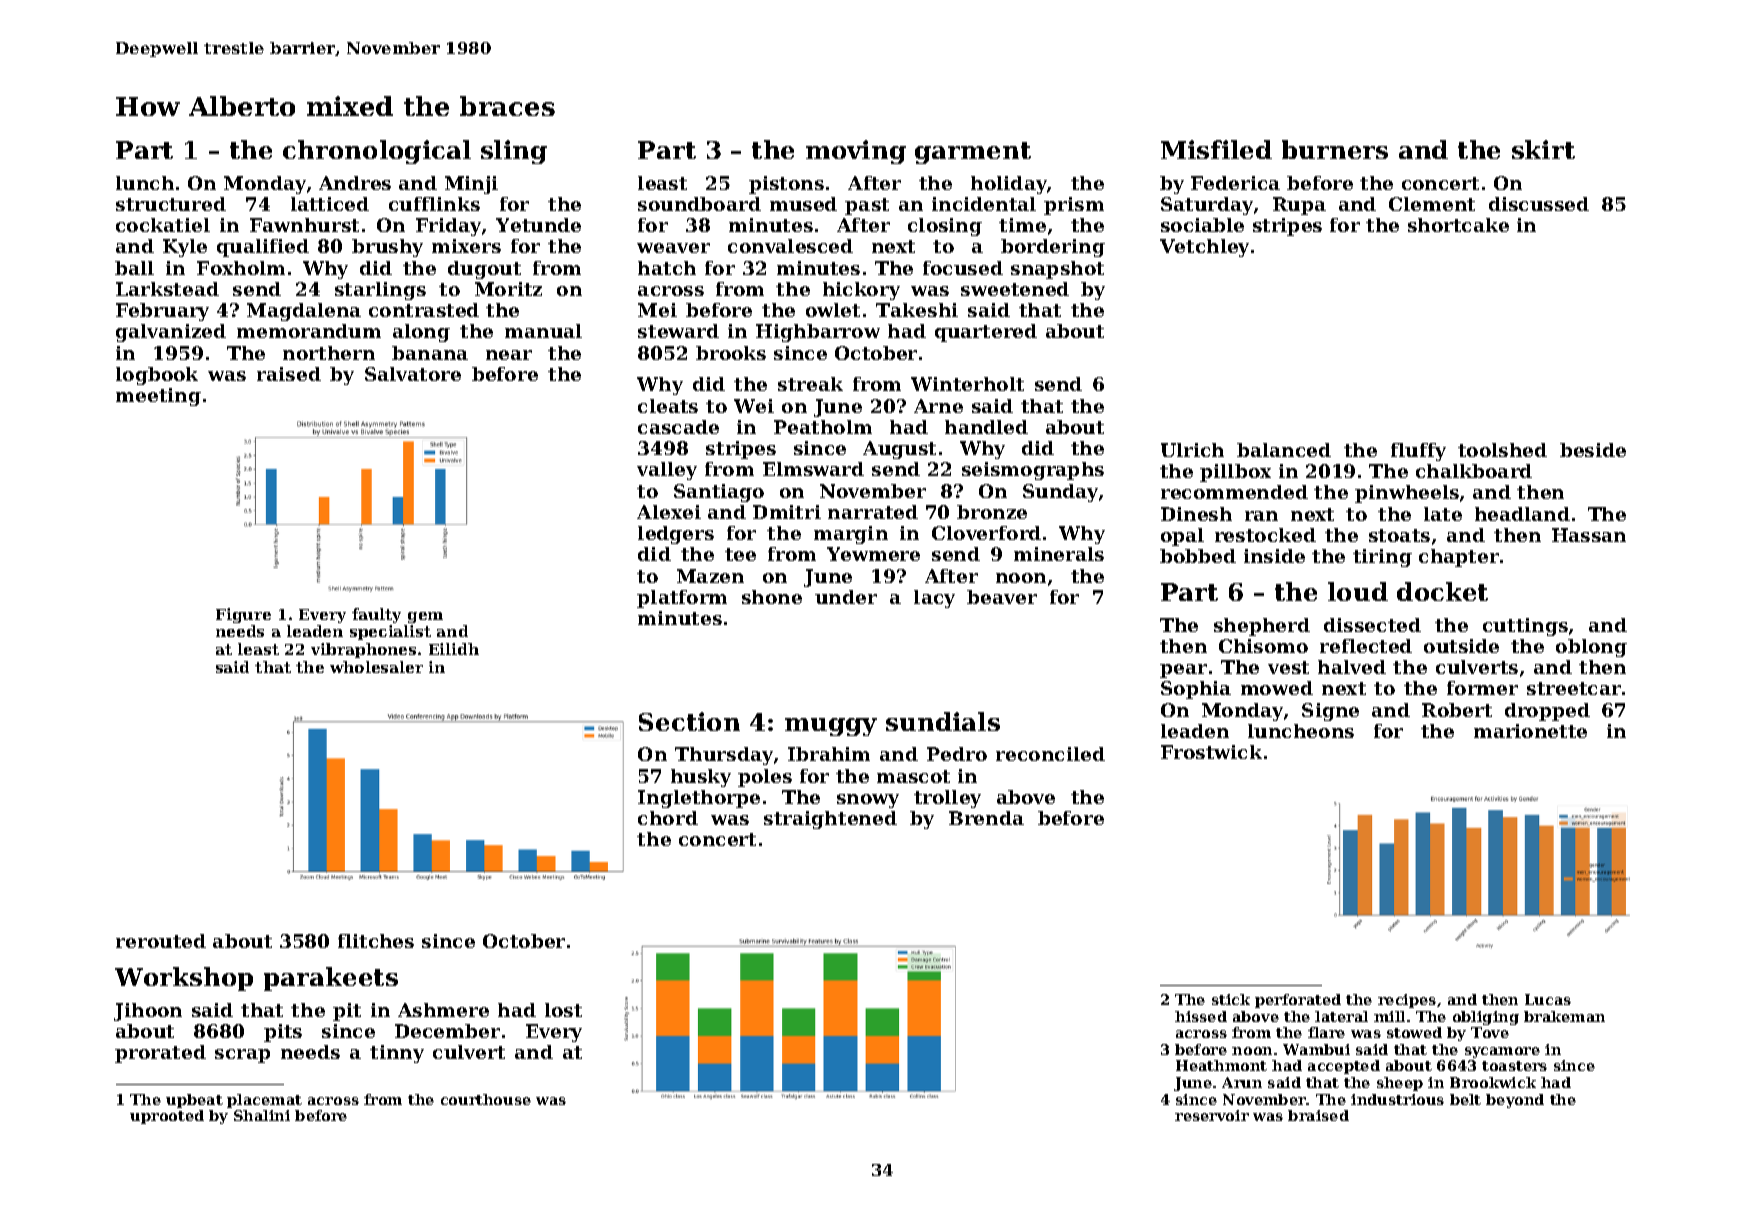  Describe the element at coordinates (1457, 710) in the screenshot. I see `Robert` at that location.
